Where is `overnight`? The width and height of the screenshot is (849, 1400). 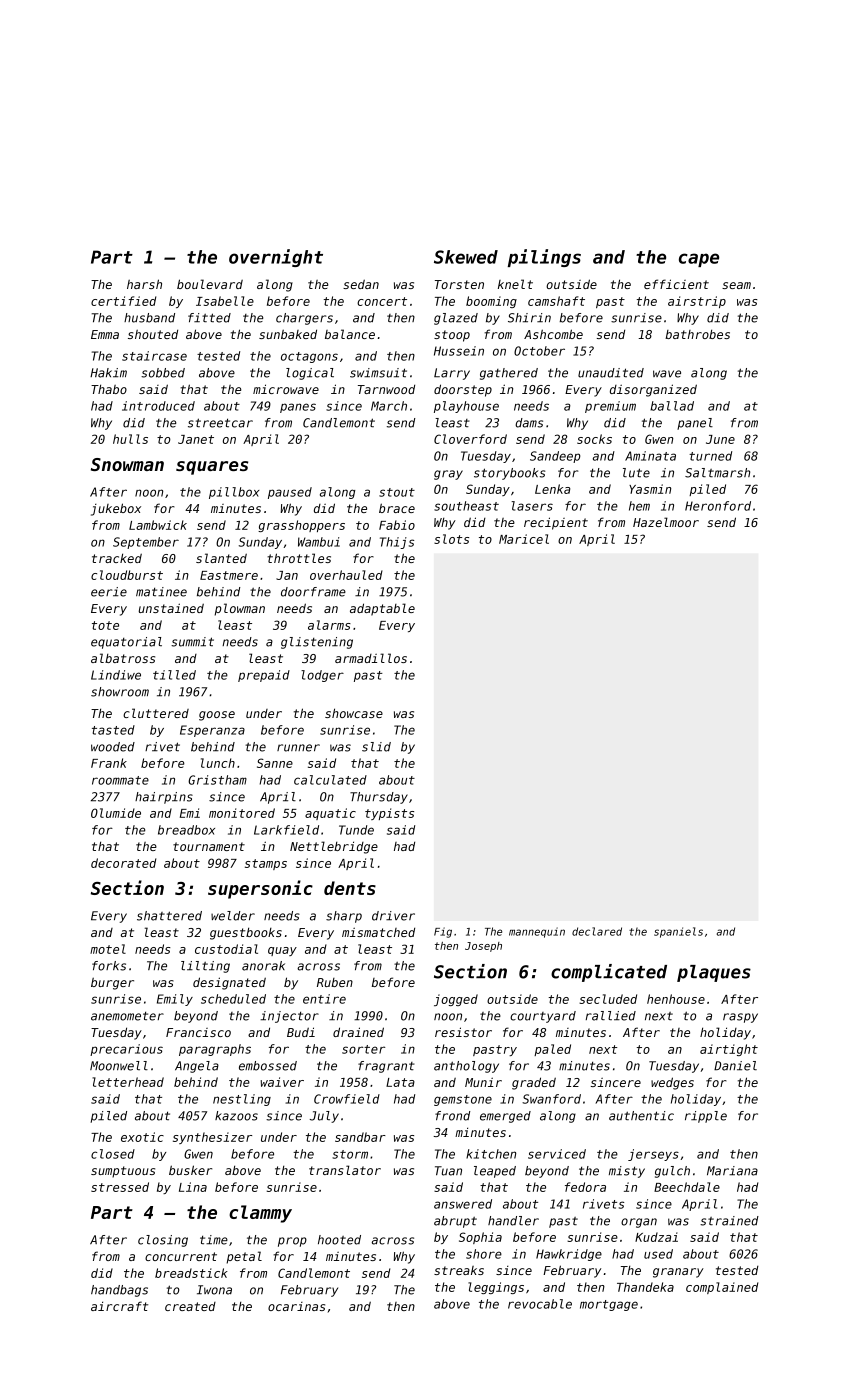 overnight is located at coordinates (276, 258).
